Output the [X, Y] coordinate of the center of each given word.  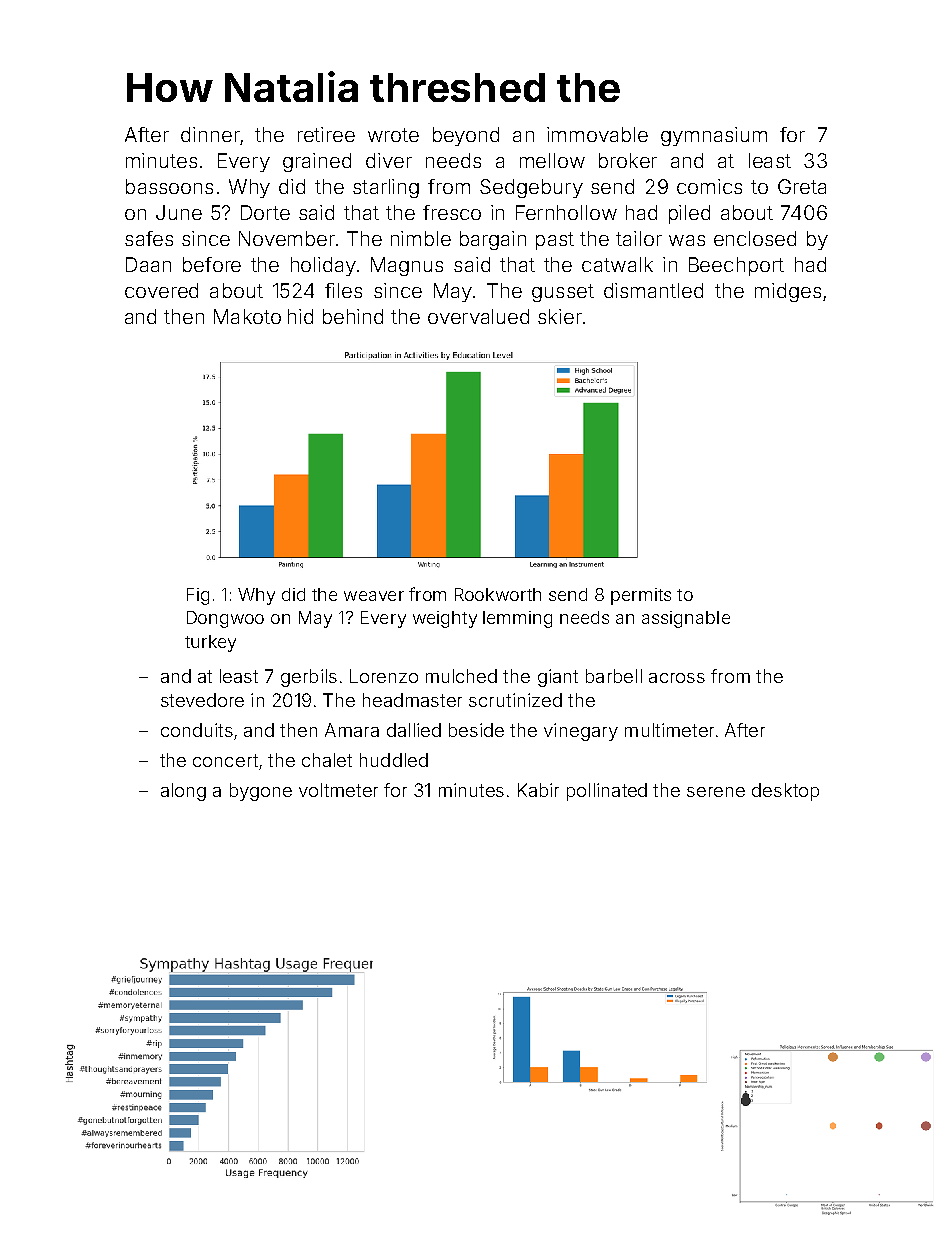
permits [641, 596]
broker [628, 160]
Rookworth [498, 594]
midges [788, 292]
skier [560, 316]
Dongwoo [225, 619]
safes [149, 238]
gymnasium [714, 136]
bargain [493, 240]
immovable [597, 134]
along [183, 792]
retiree [326, 134]
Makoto [247, 316]
